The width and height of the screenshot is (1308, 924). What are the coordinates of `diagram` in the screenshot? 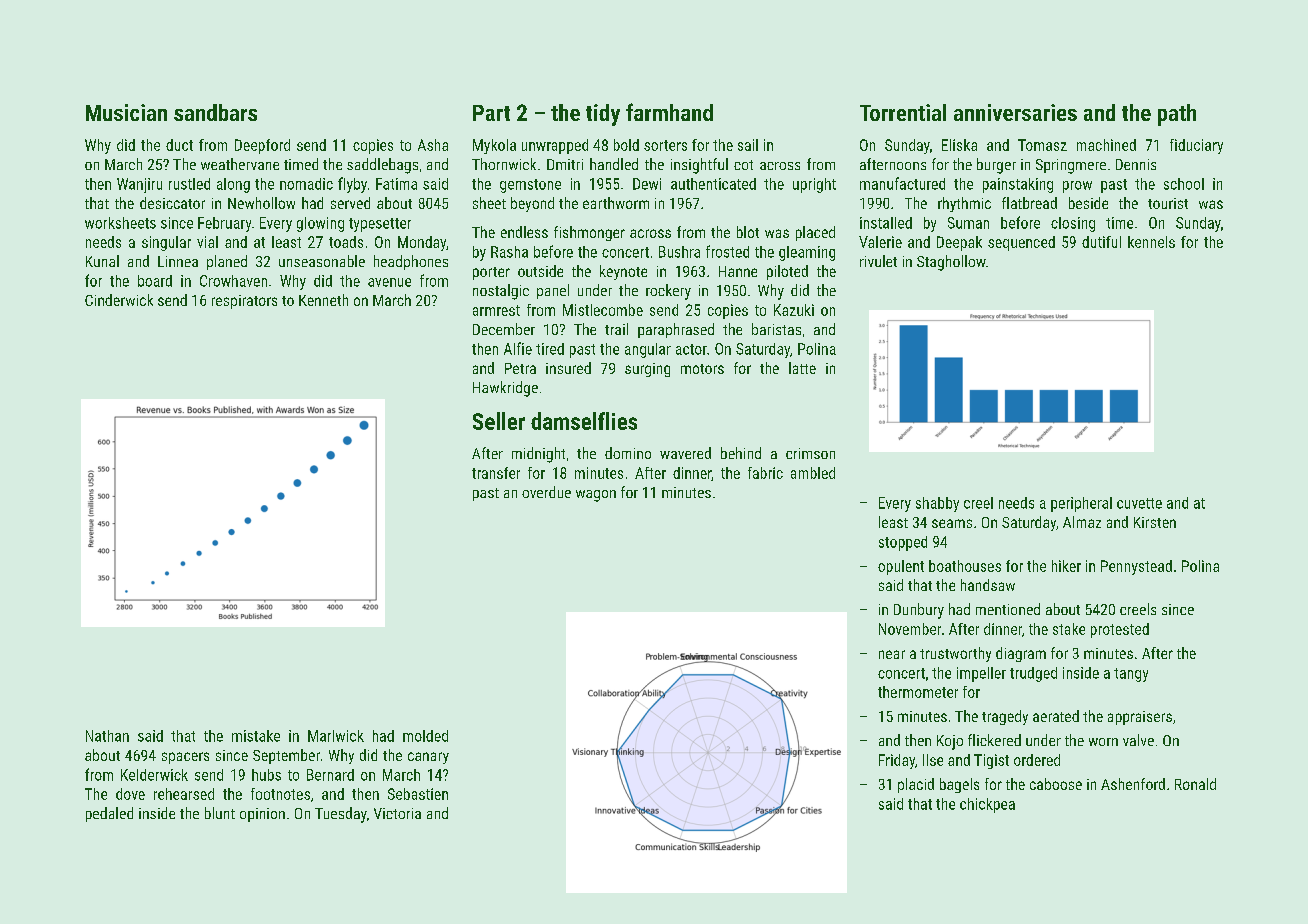 It's located at (1021, 654).
